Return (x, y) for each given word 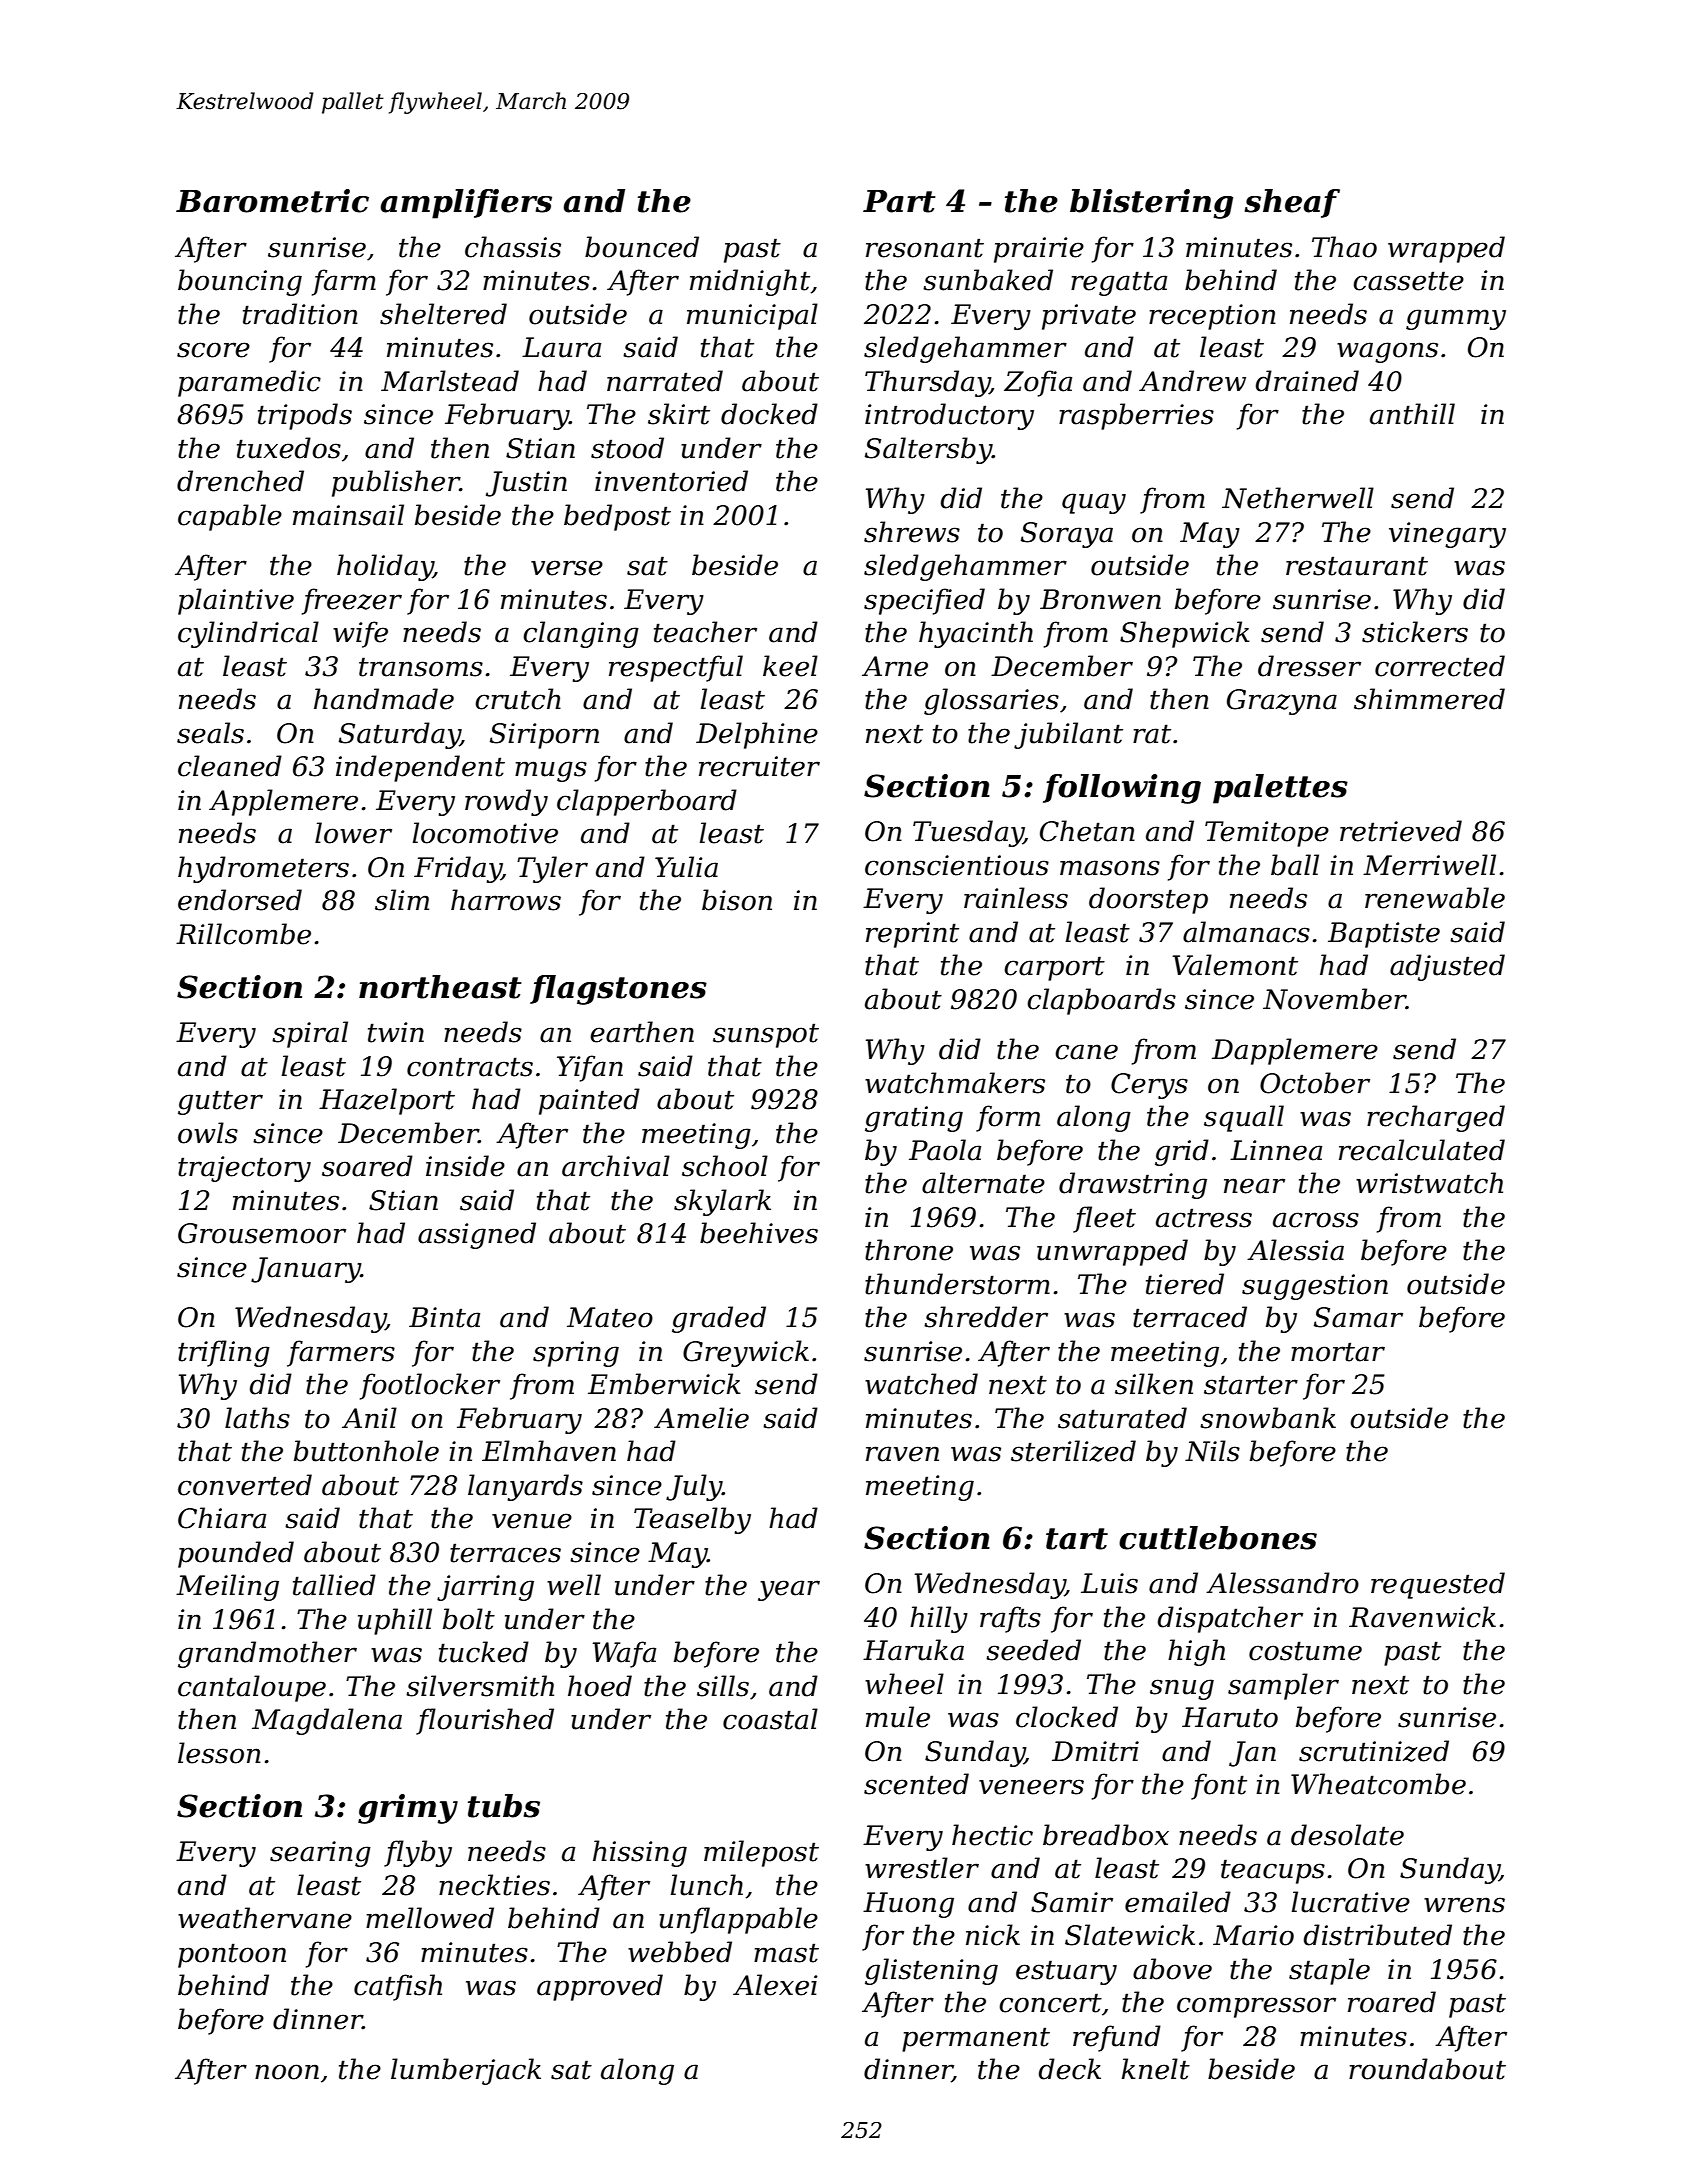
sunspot (766, 1035)
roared (1392, 2002)
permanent (976, 2039)
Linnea (1276, 1150)
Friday (458, 869)
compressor (1256, 2007)
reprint (912, 935)
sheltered (443, 314)
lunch (707, 1885)
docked (769, 414)
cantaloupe (252, 1688)
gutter (220, 1102)
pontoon (232, 1955)
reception (1212, 317)
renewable (1435, 898)
